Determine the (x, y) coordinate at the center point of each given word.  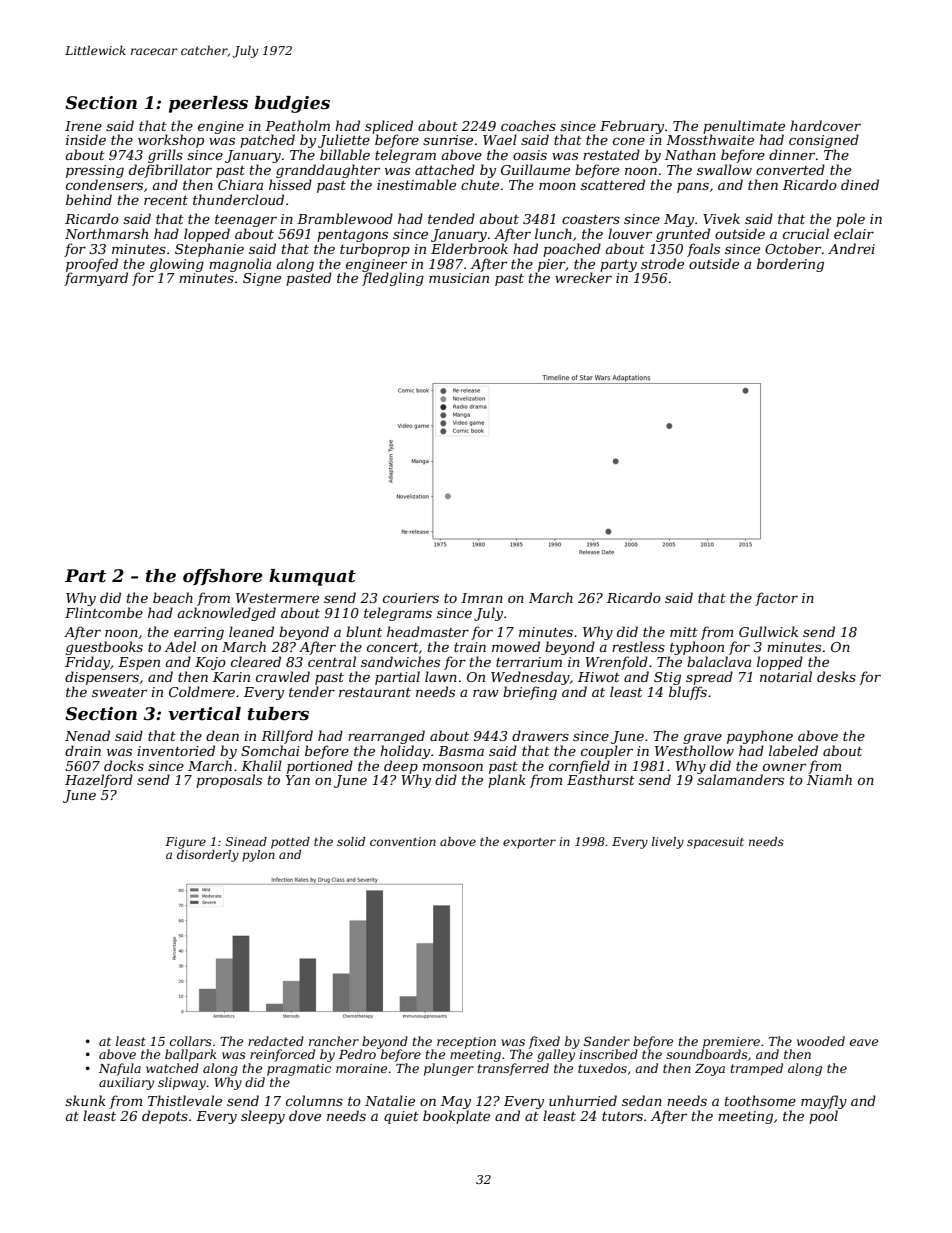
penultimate (744, 127)
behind (89, 199)
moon (557, 186)
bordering (790, 265)
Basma (461, 751)
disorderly (208, 856)
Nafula (120, 1069)
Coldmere (202, 691)
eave (864, 1042)
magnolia (240, 265)
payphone (760, 737)
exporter (529, 843)
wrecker (583, 277)
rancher (334, 1041)
